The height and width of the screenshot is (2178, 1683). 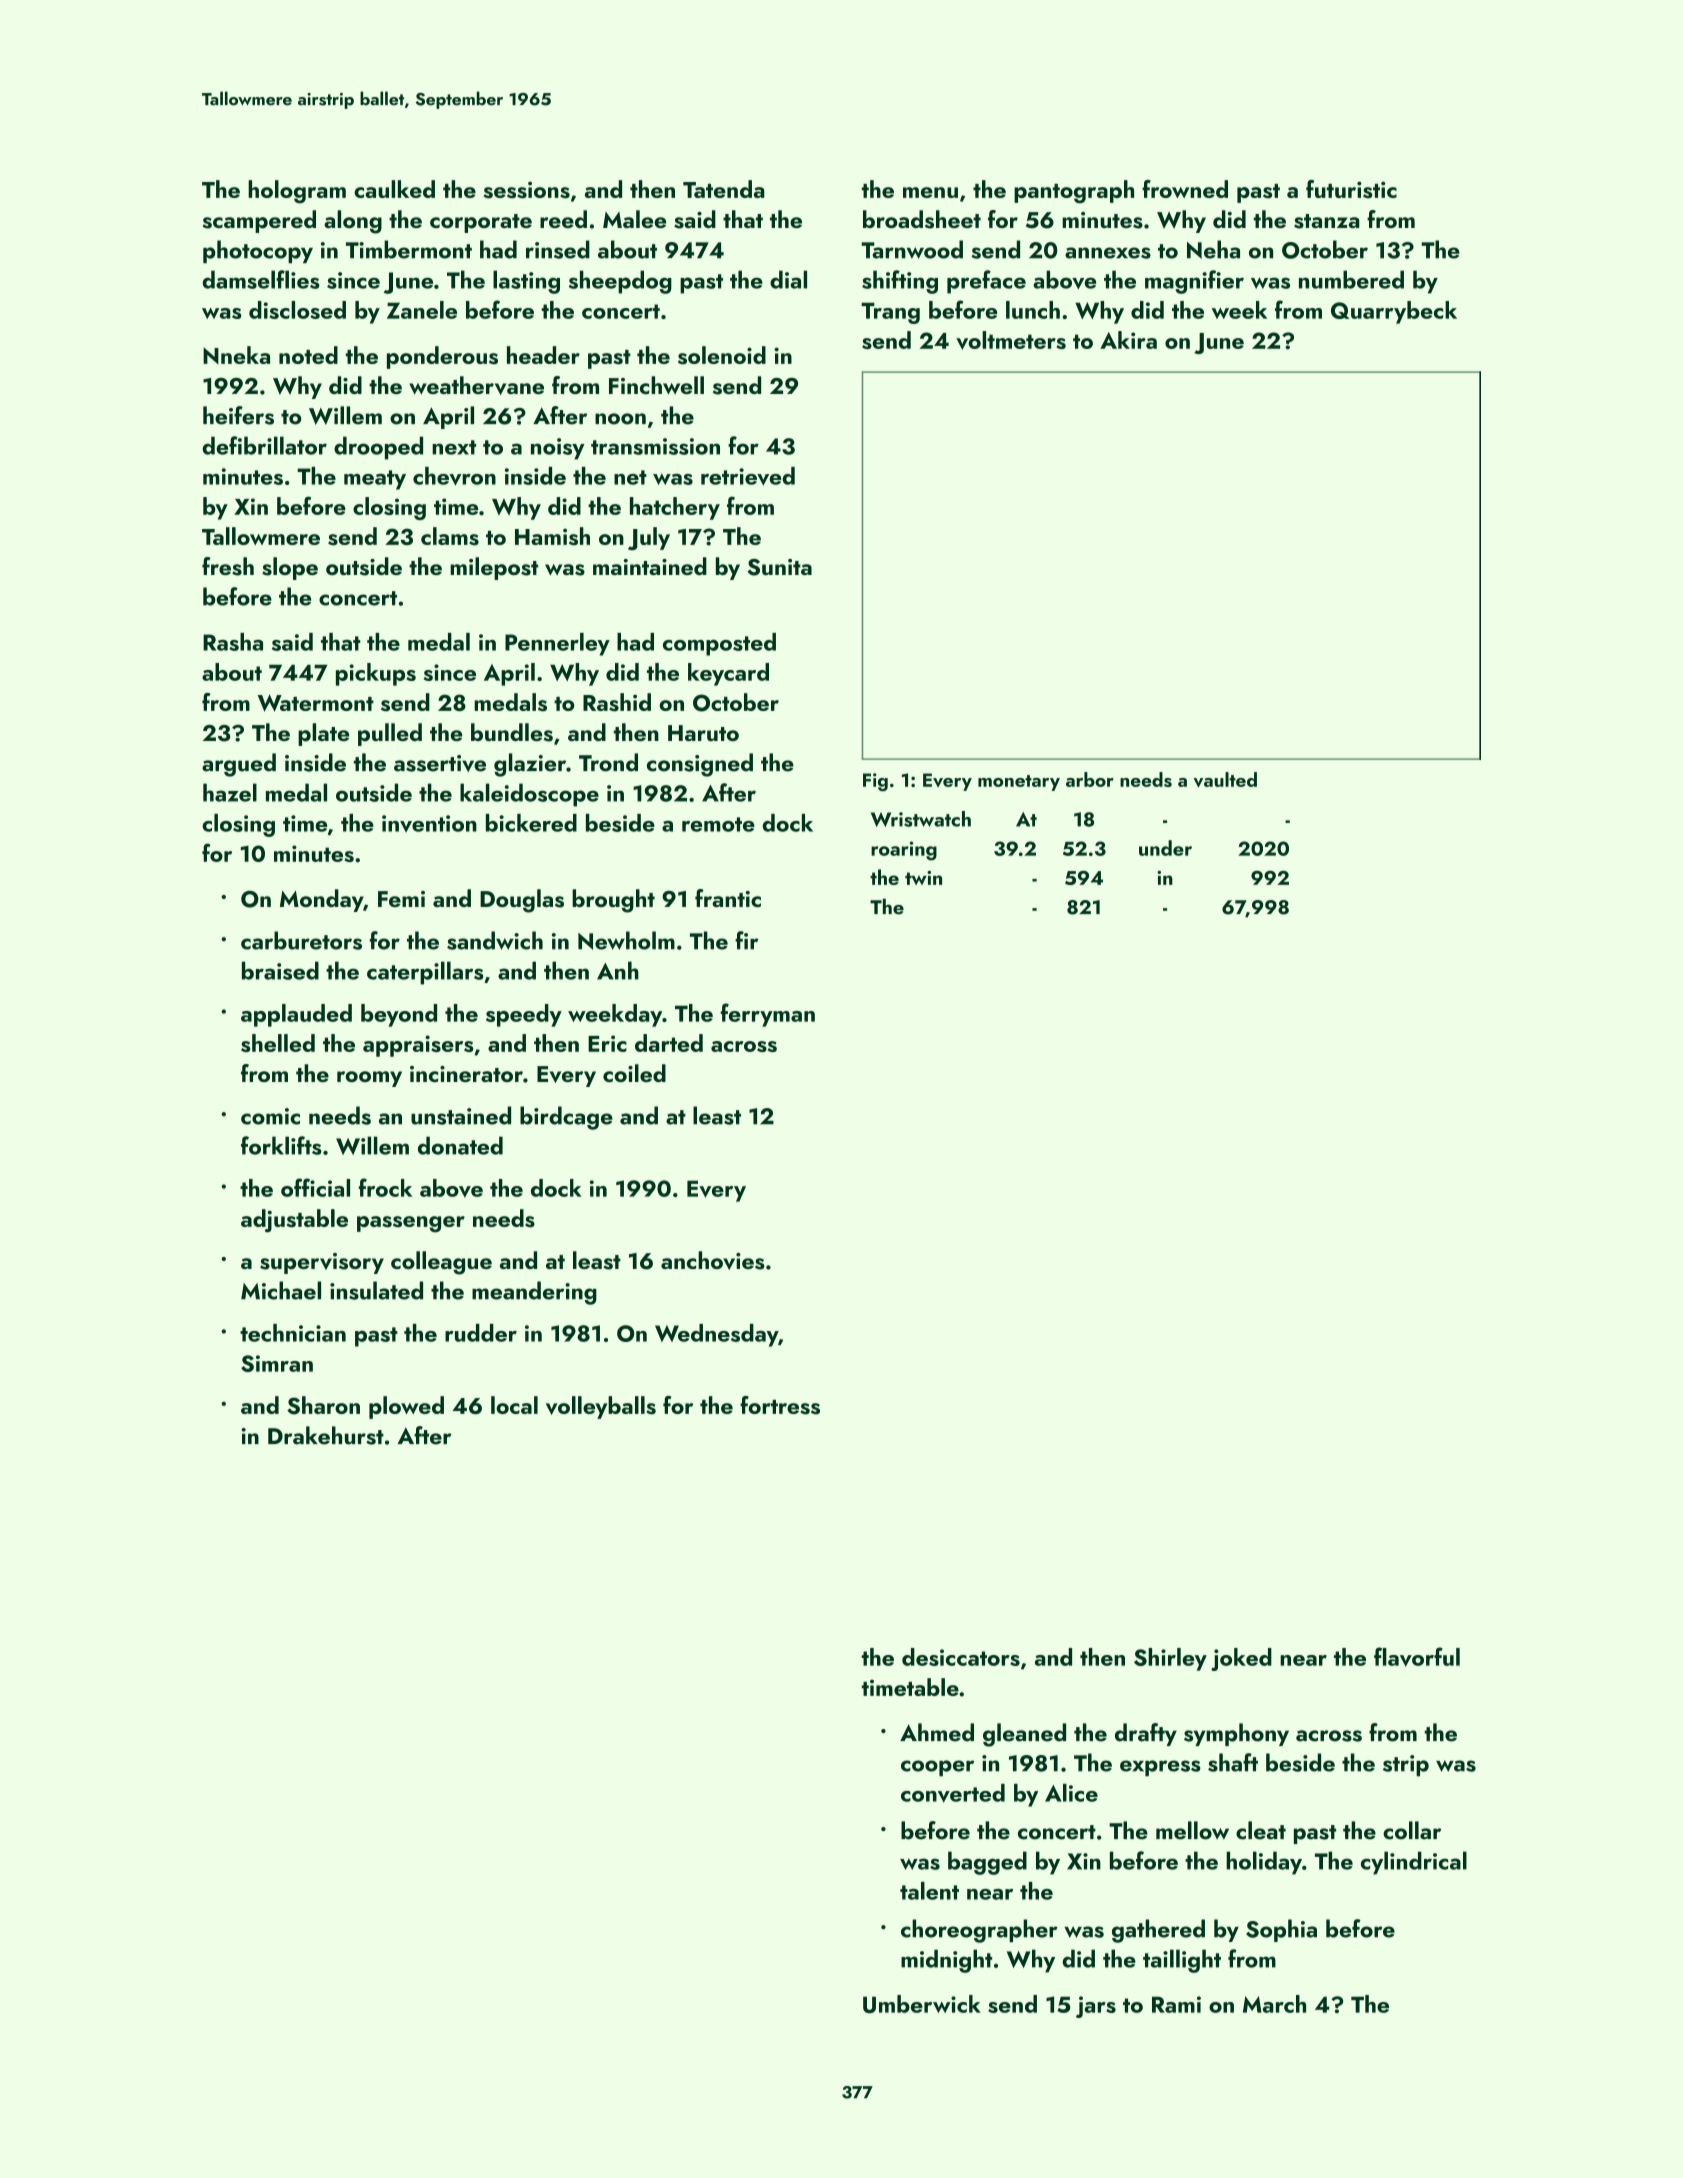 I want to click on colleague, so click(x=441, y=1263).
